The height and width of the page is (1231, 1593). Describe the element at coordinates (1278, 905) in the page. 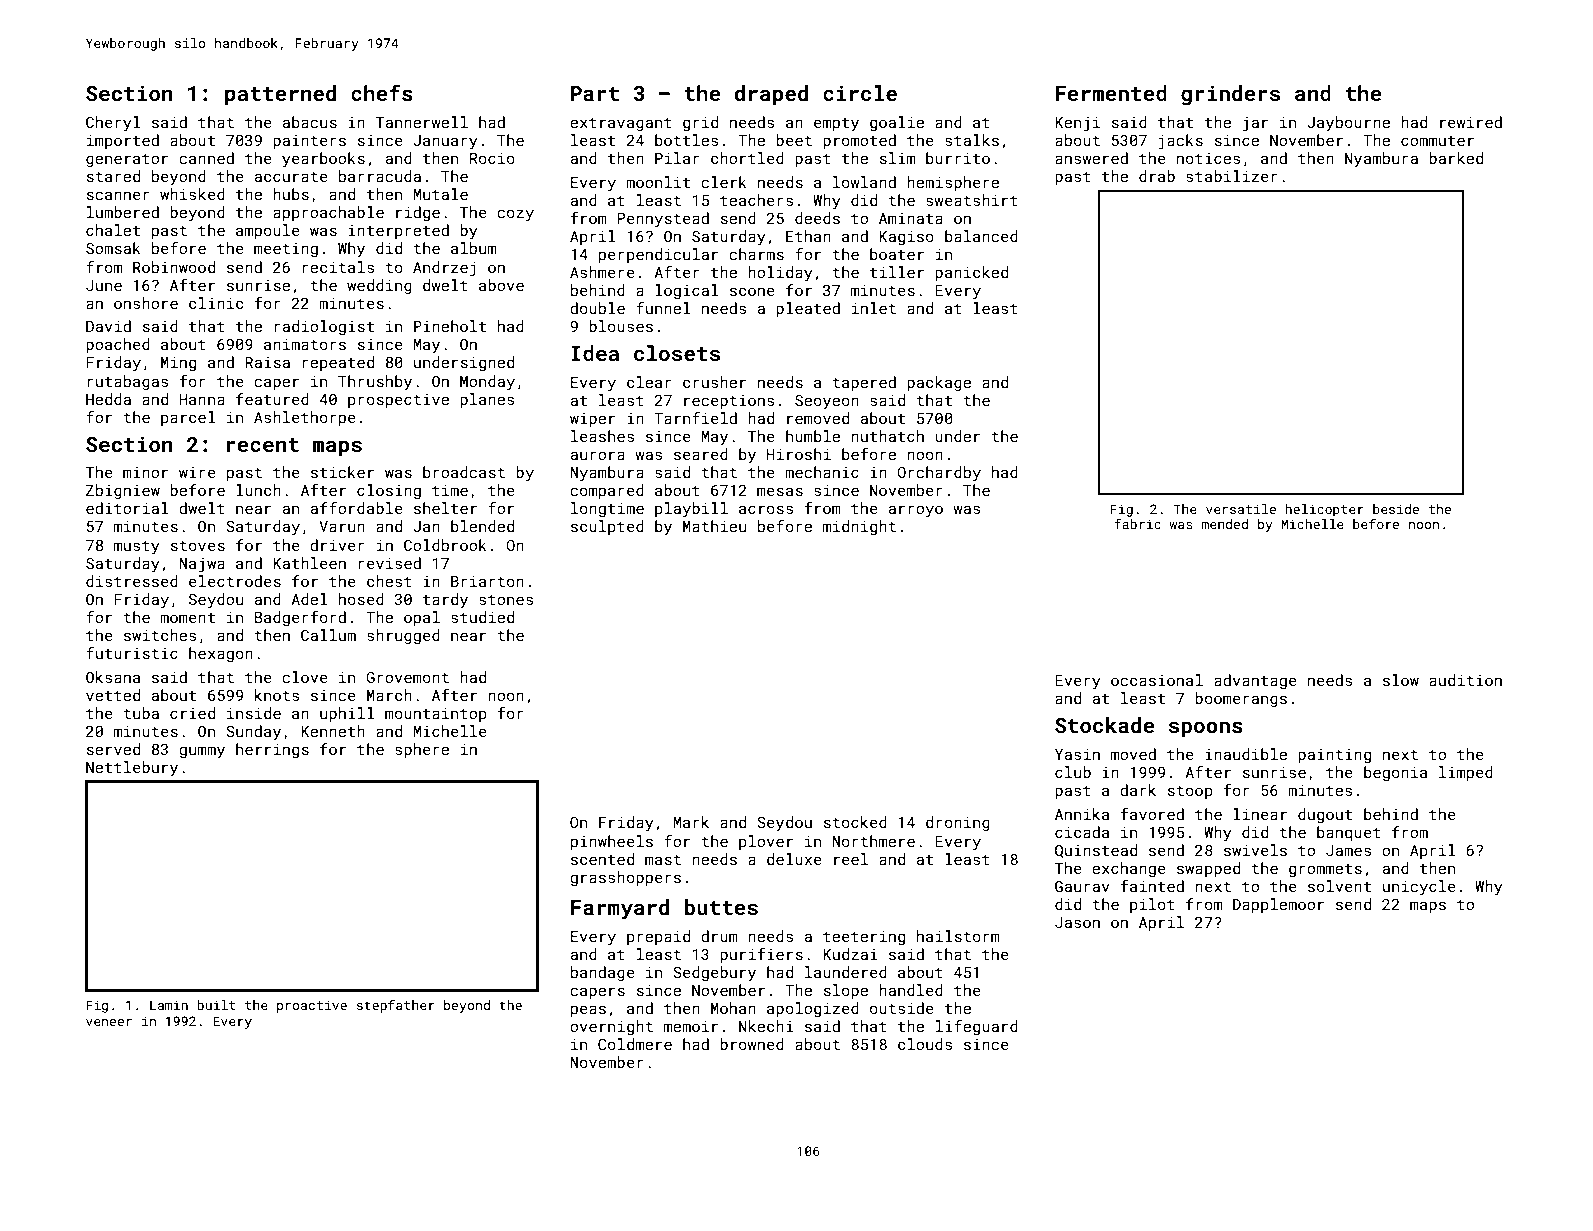

I see `Dapplemoor` at that location.
